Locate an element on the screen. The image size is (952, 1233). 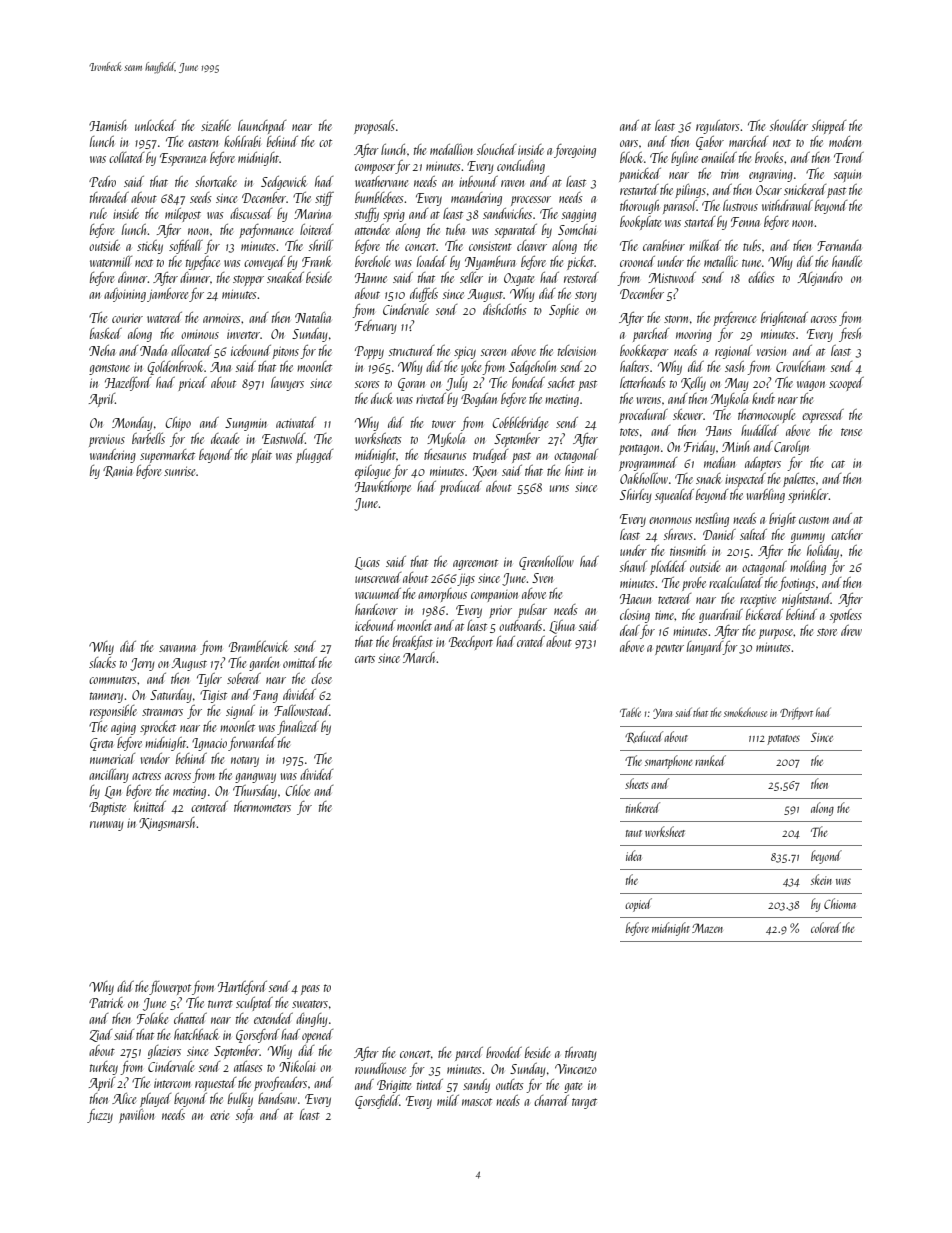
proposals is located at coordinates (374, 127).
